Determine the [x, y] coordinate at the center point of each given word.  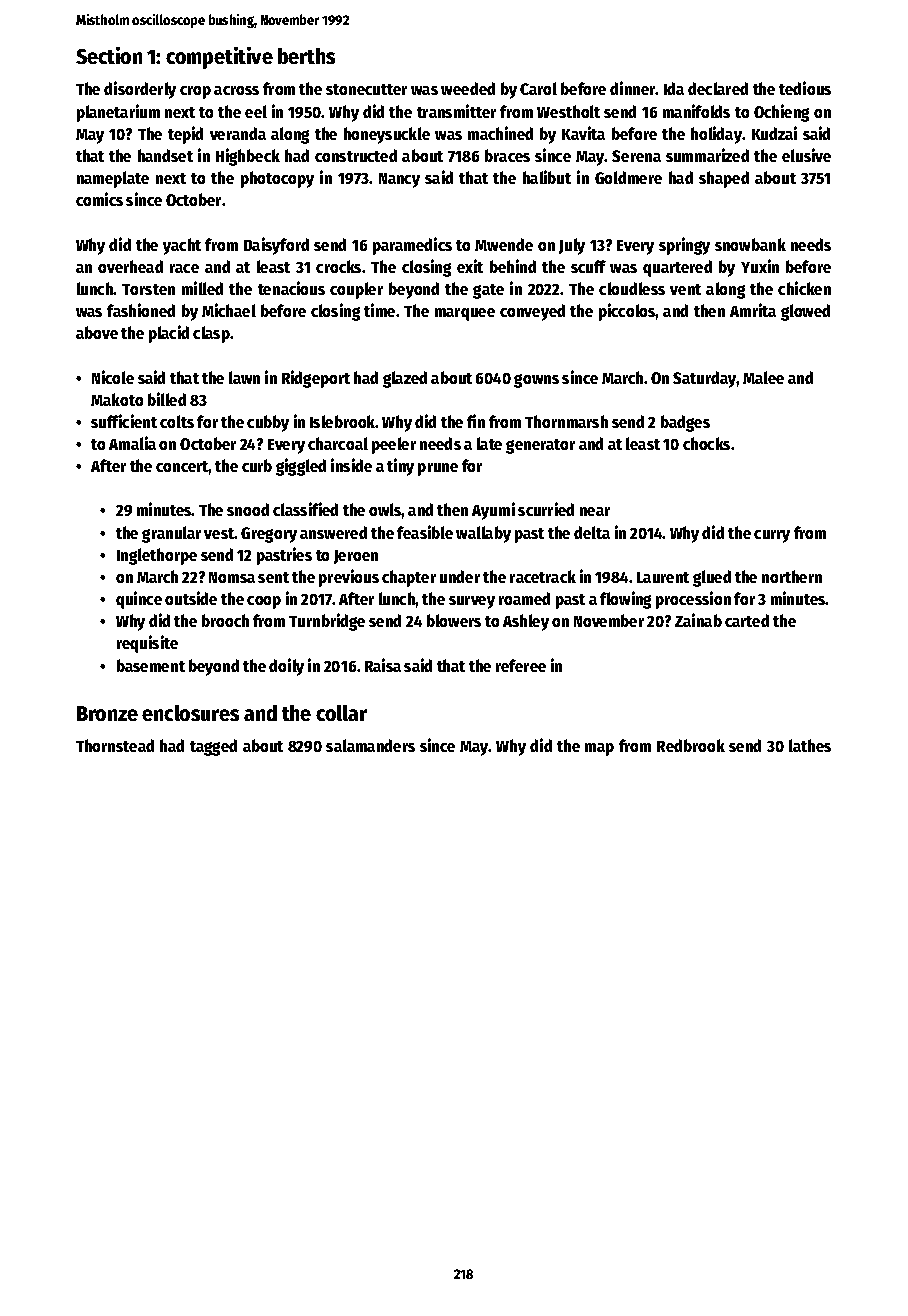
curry [772, 536]
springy [684, 246]
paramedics [412, 246]
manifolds [696, 111]
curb [257, 465]
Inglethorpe [157, 556]
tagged [213, 747]
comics [99, 199]
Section [109, 55]
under [460, 576]
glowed [805, 312]
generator [540, 446]
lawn [244, 377]
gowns [536, 381]
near [595, 511]
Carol [538, 88]
